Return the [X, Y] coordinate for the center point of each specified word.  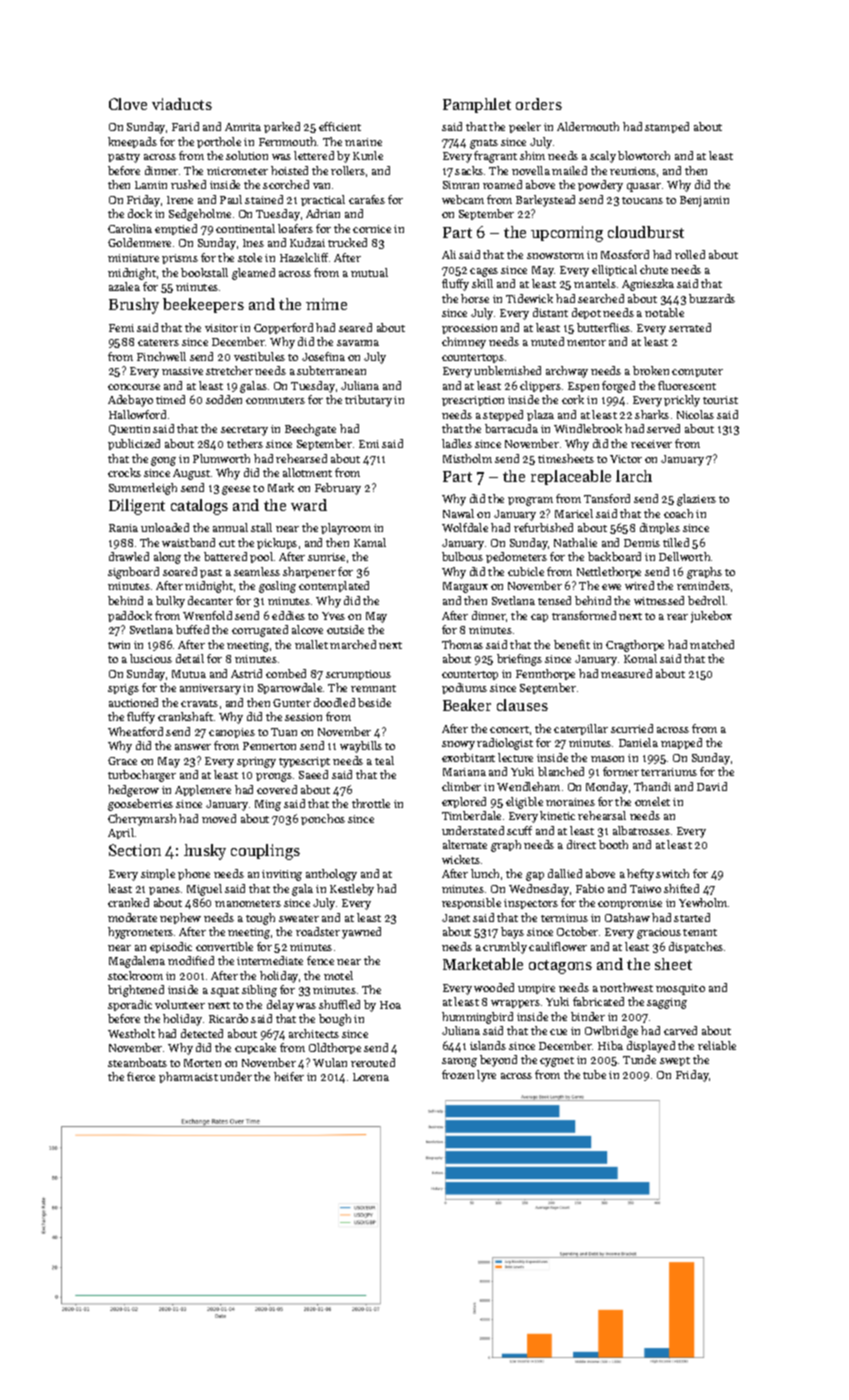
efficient [340, 126]
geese [236, 490]
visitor [221, 328]
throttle [371, 803]
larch [634, 476]
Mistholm [467, 458]
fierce [141, 1076]
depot [586, 313]
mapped [681, 743]
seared [355, 327]
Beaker [467, 705]
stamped [667, 127]
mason [607, 759]
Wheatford [135, 731]
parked [282, 127]
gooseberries [140, 805]
